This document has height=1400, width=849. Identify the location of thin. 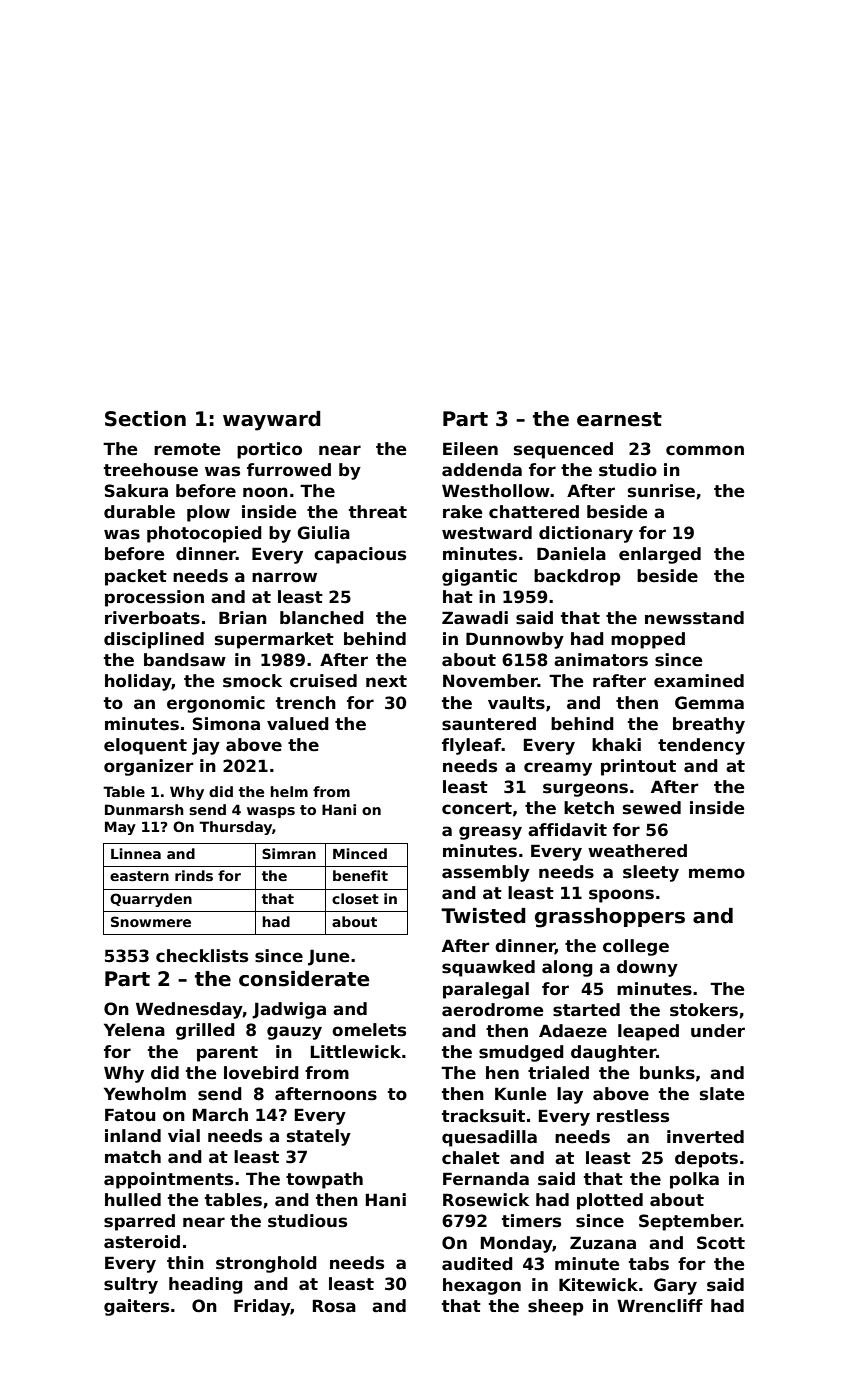
(185, 1262).
